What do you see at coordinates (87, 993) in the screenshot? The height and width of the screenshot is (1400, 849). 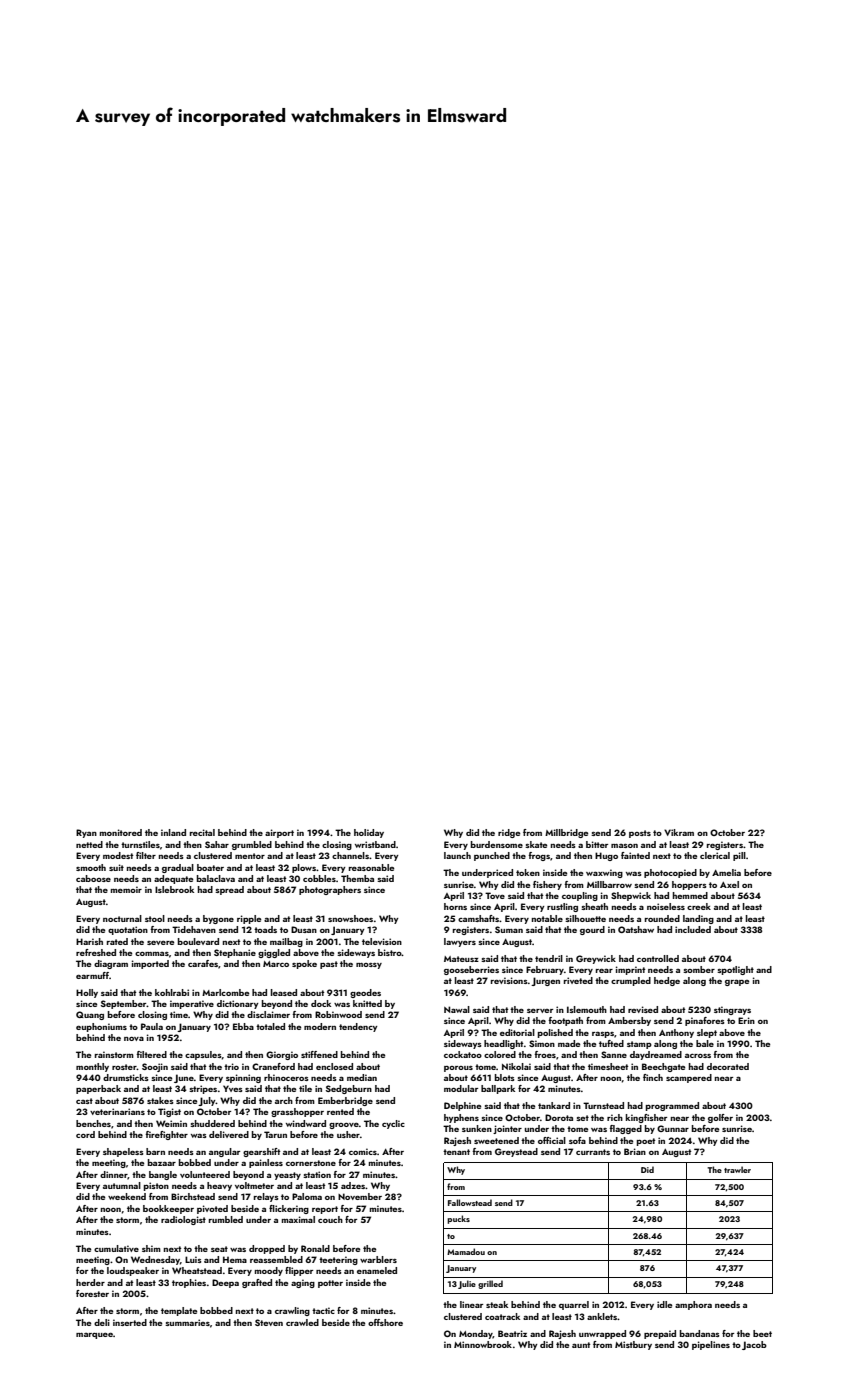 I see `Holly` at bounding box center [87, 993].
